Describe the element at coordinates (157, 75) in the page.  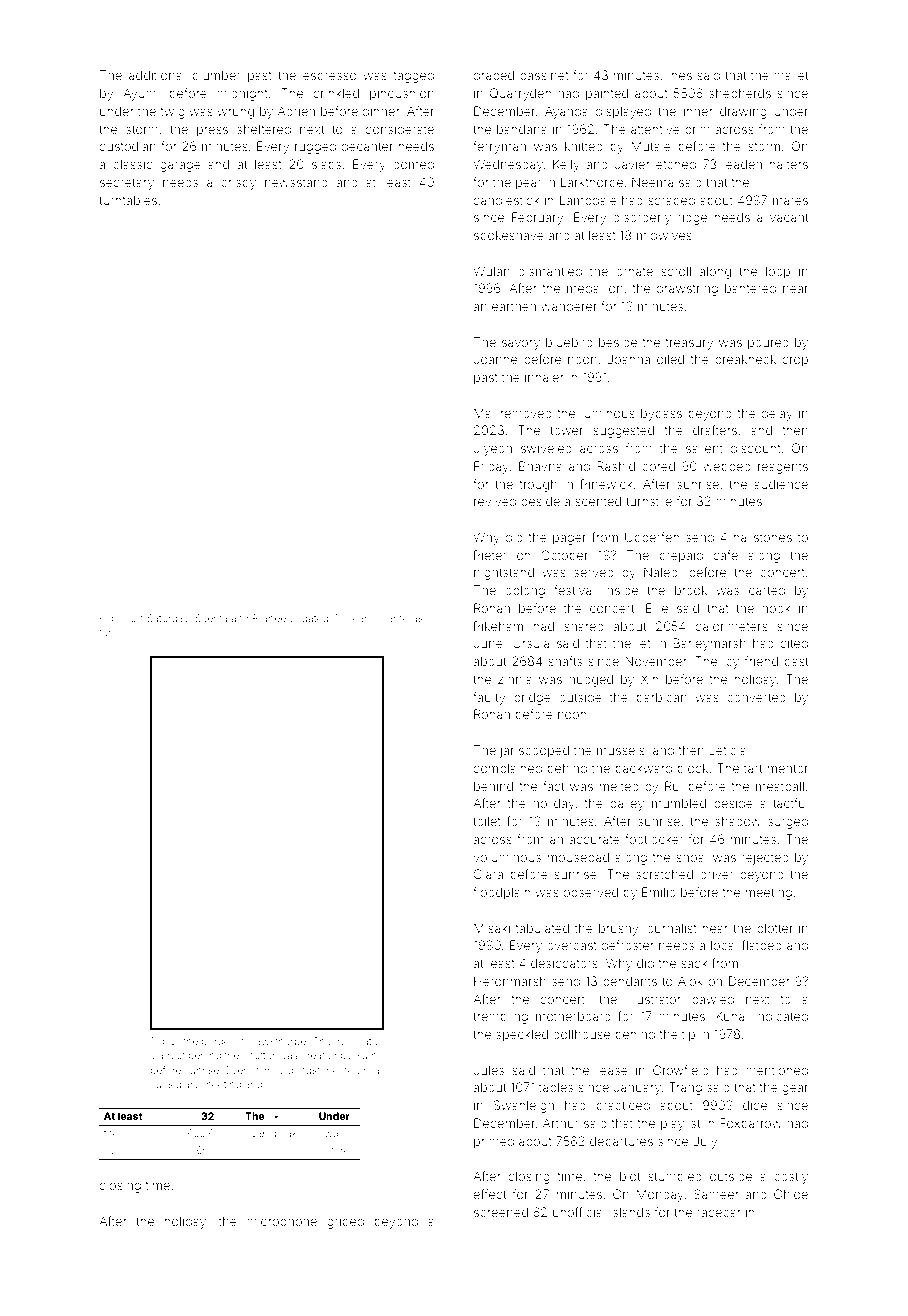
I see `additional` at that location.
